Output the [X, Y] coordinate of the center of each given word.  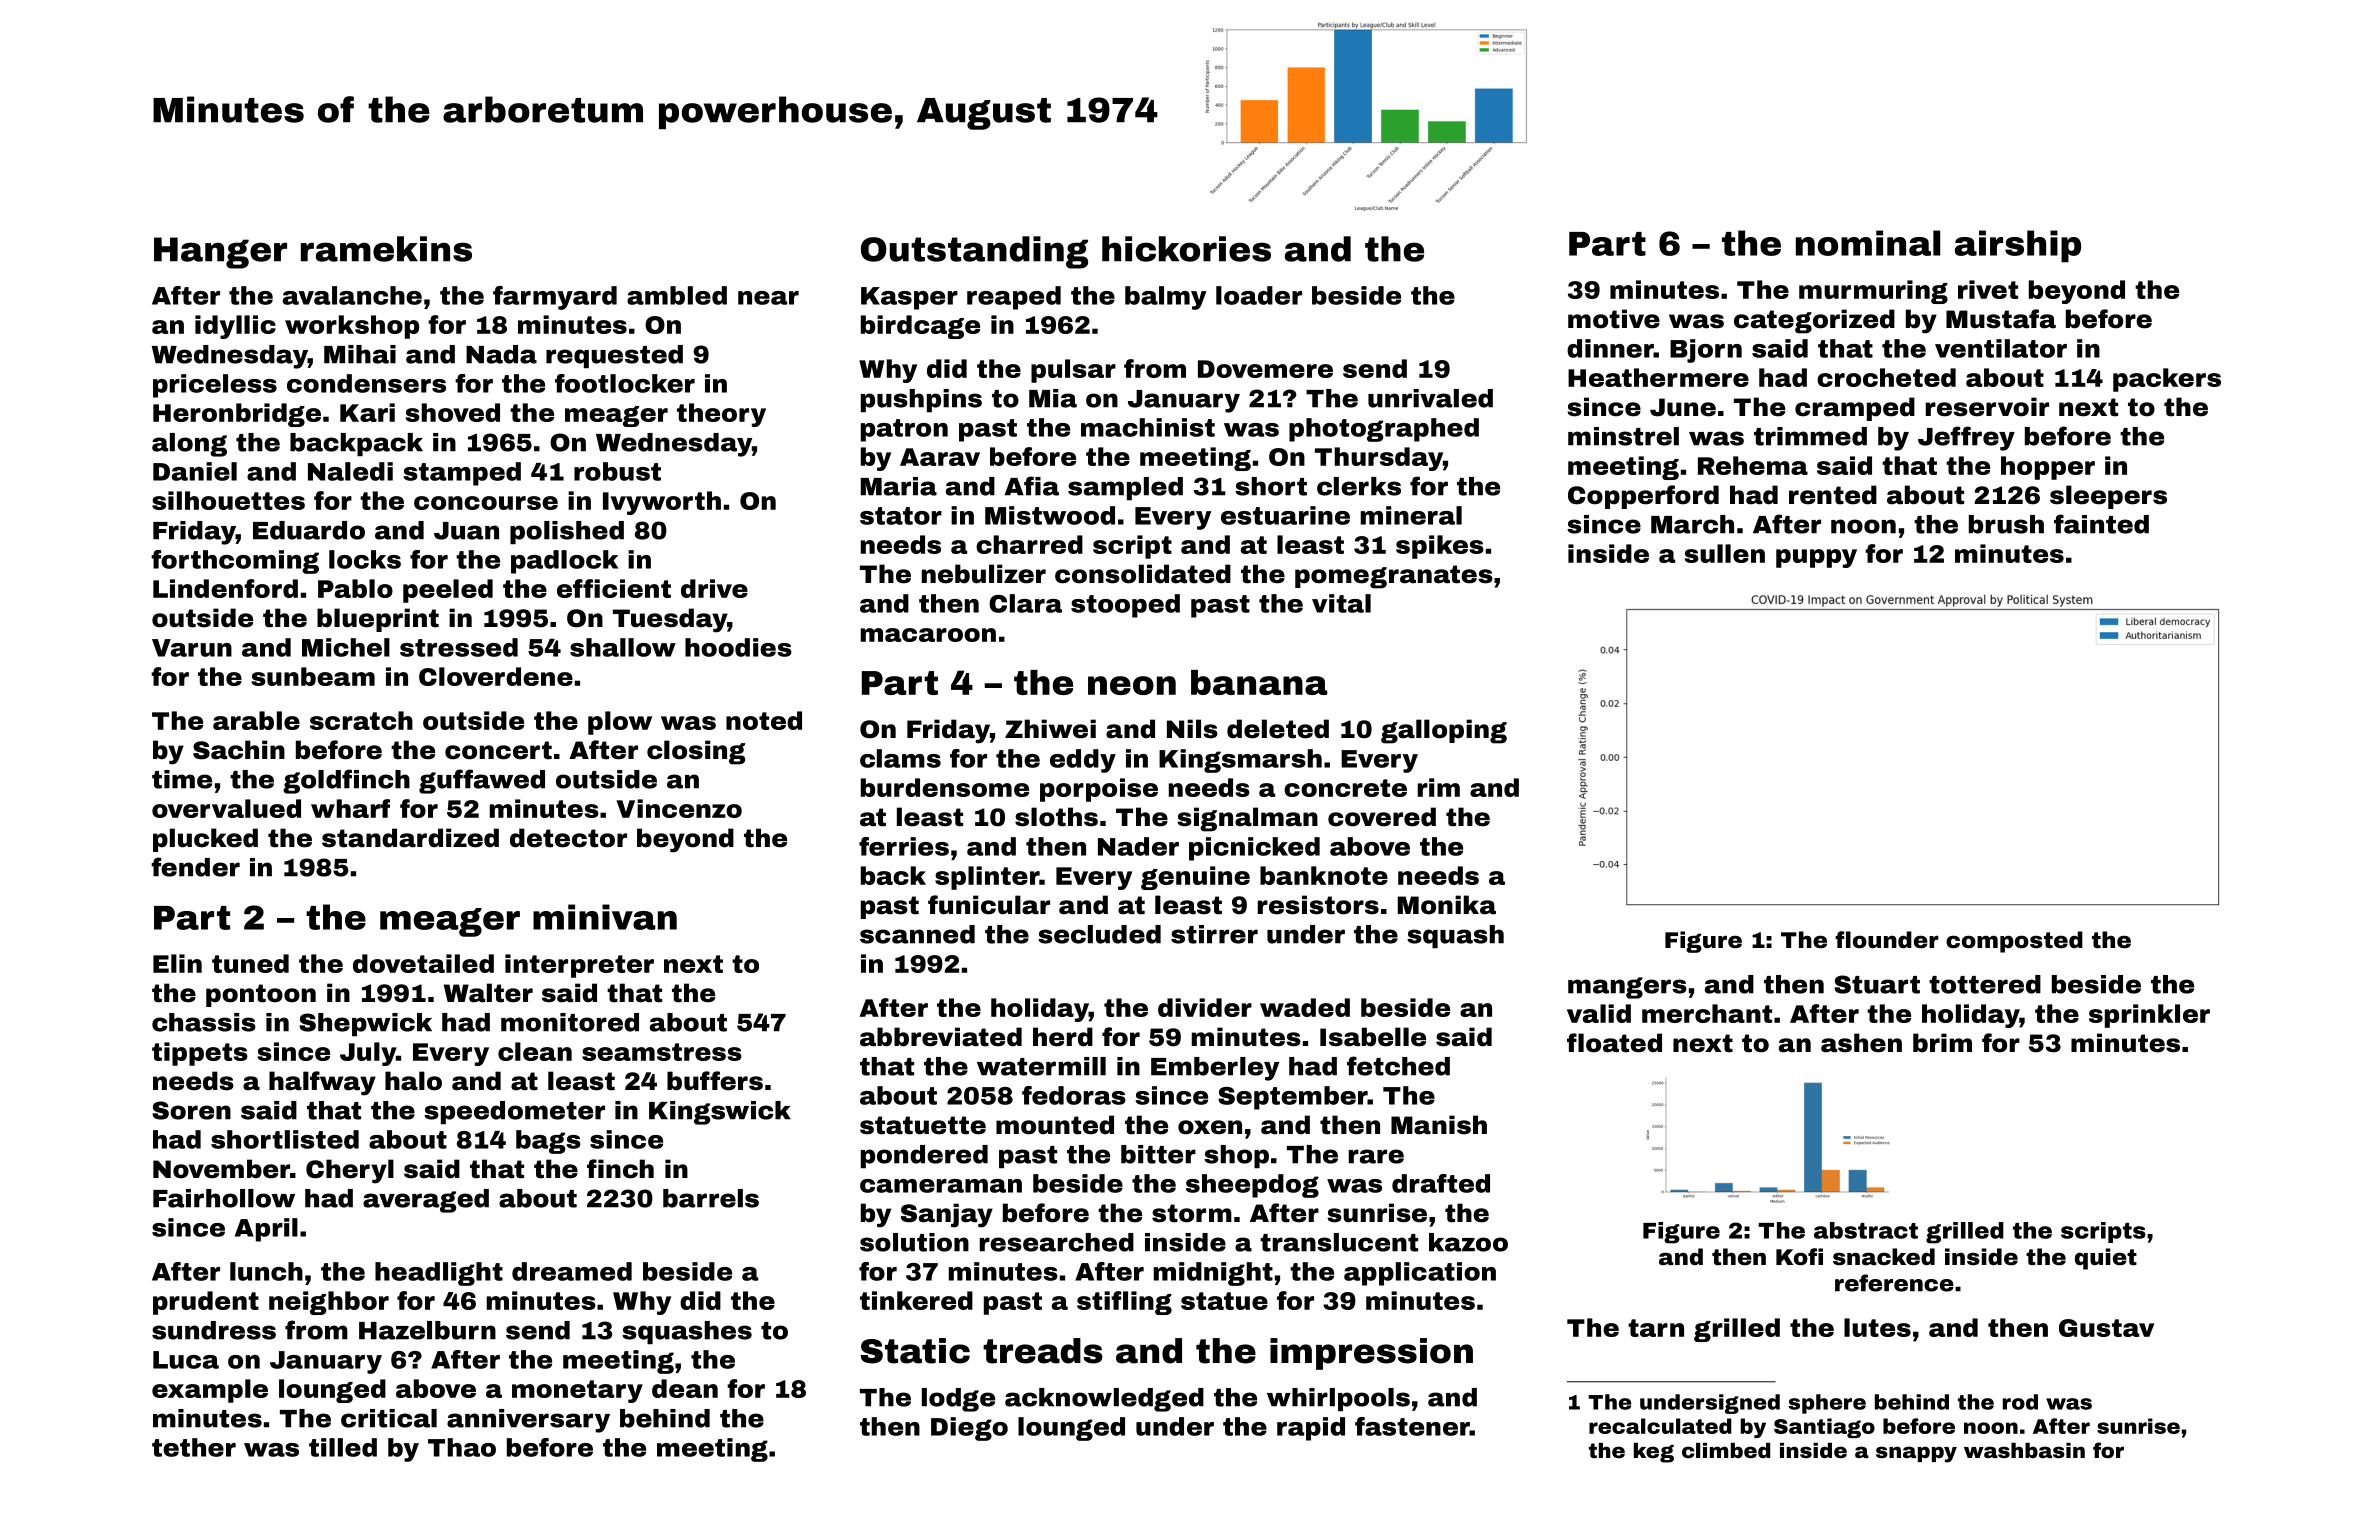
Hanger [220, 253]
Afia [1032, 486]
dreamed [572, 1271]
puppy [1816, 558]
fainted [2101, 524]
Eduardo [309, 530]
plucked [205, 840]
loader [1259, 295]
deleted [1278, 729]
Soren [191, 1110]
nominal [1868, 243]
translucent [1339, 1242]
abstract [1866, 1230]
